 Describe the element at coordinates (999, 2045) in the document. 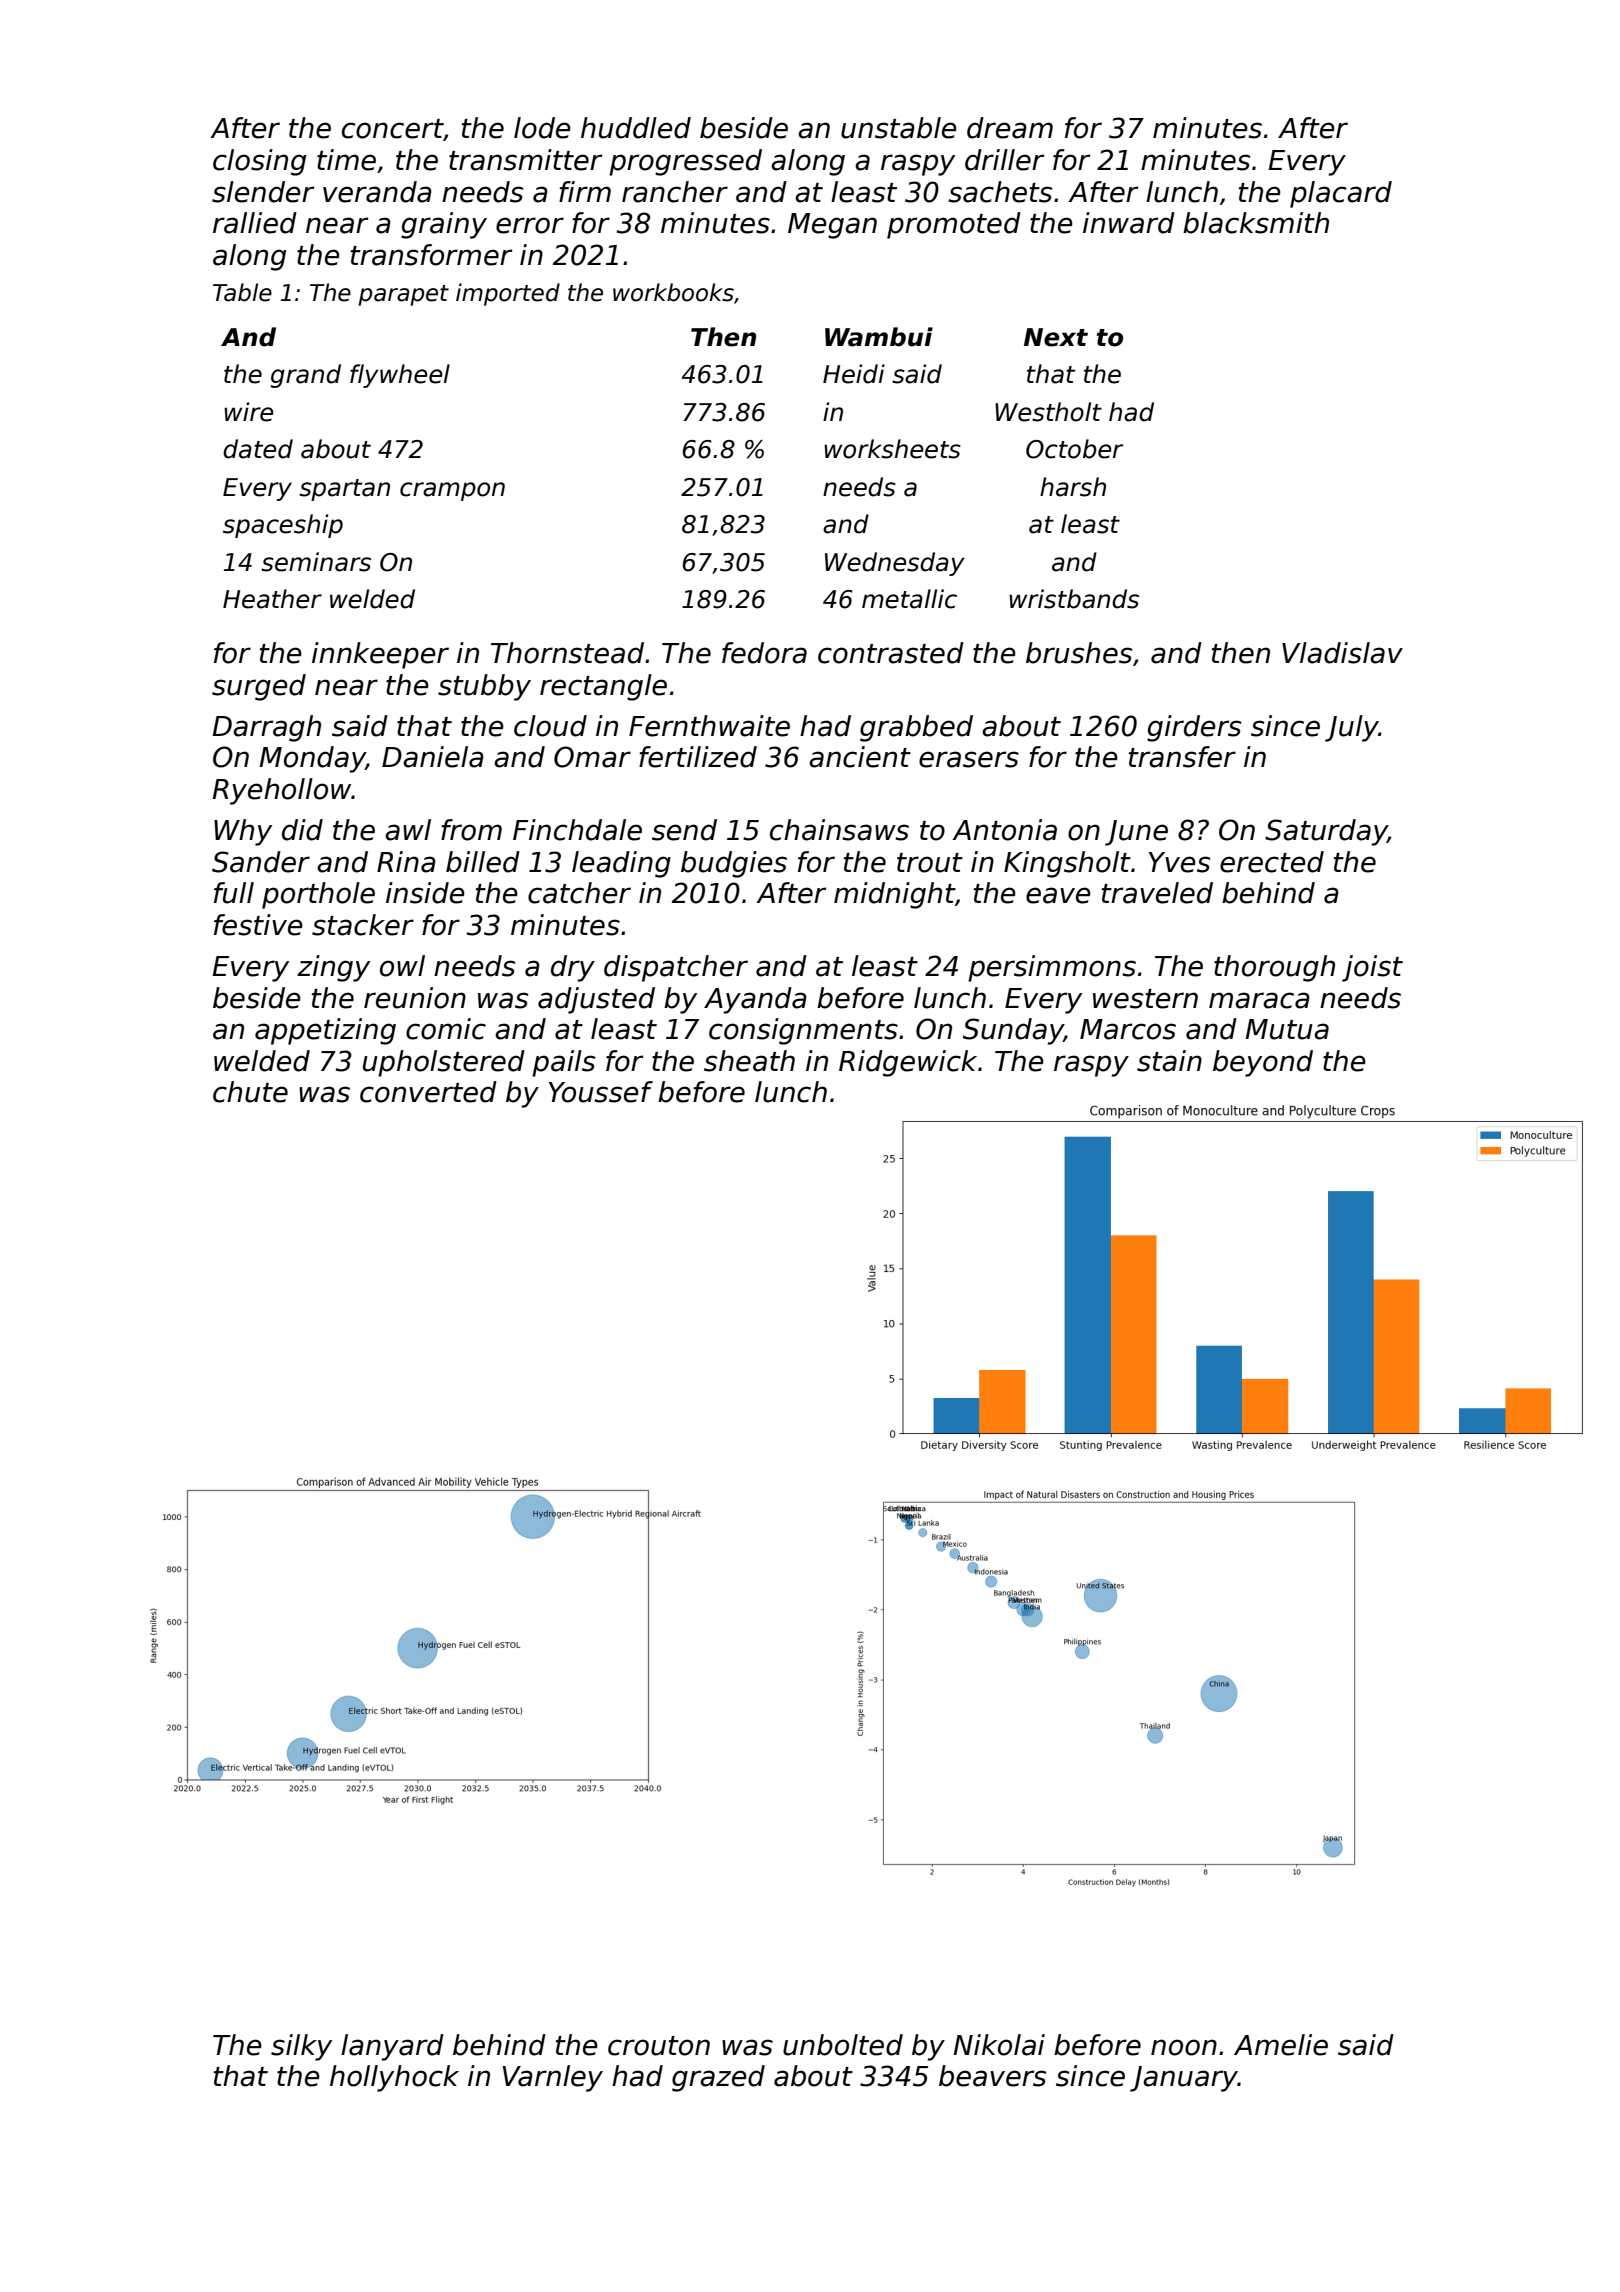

I see `Nikolai` at that location.
